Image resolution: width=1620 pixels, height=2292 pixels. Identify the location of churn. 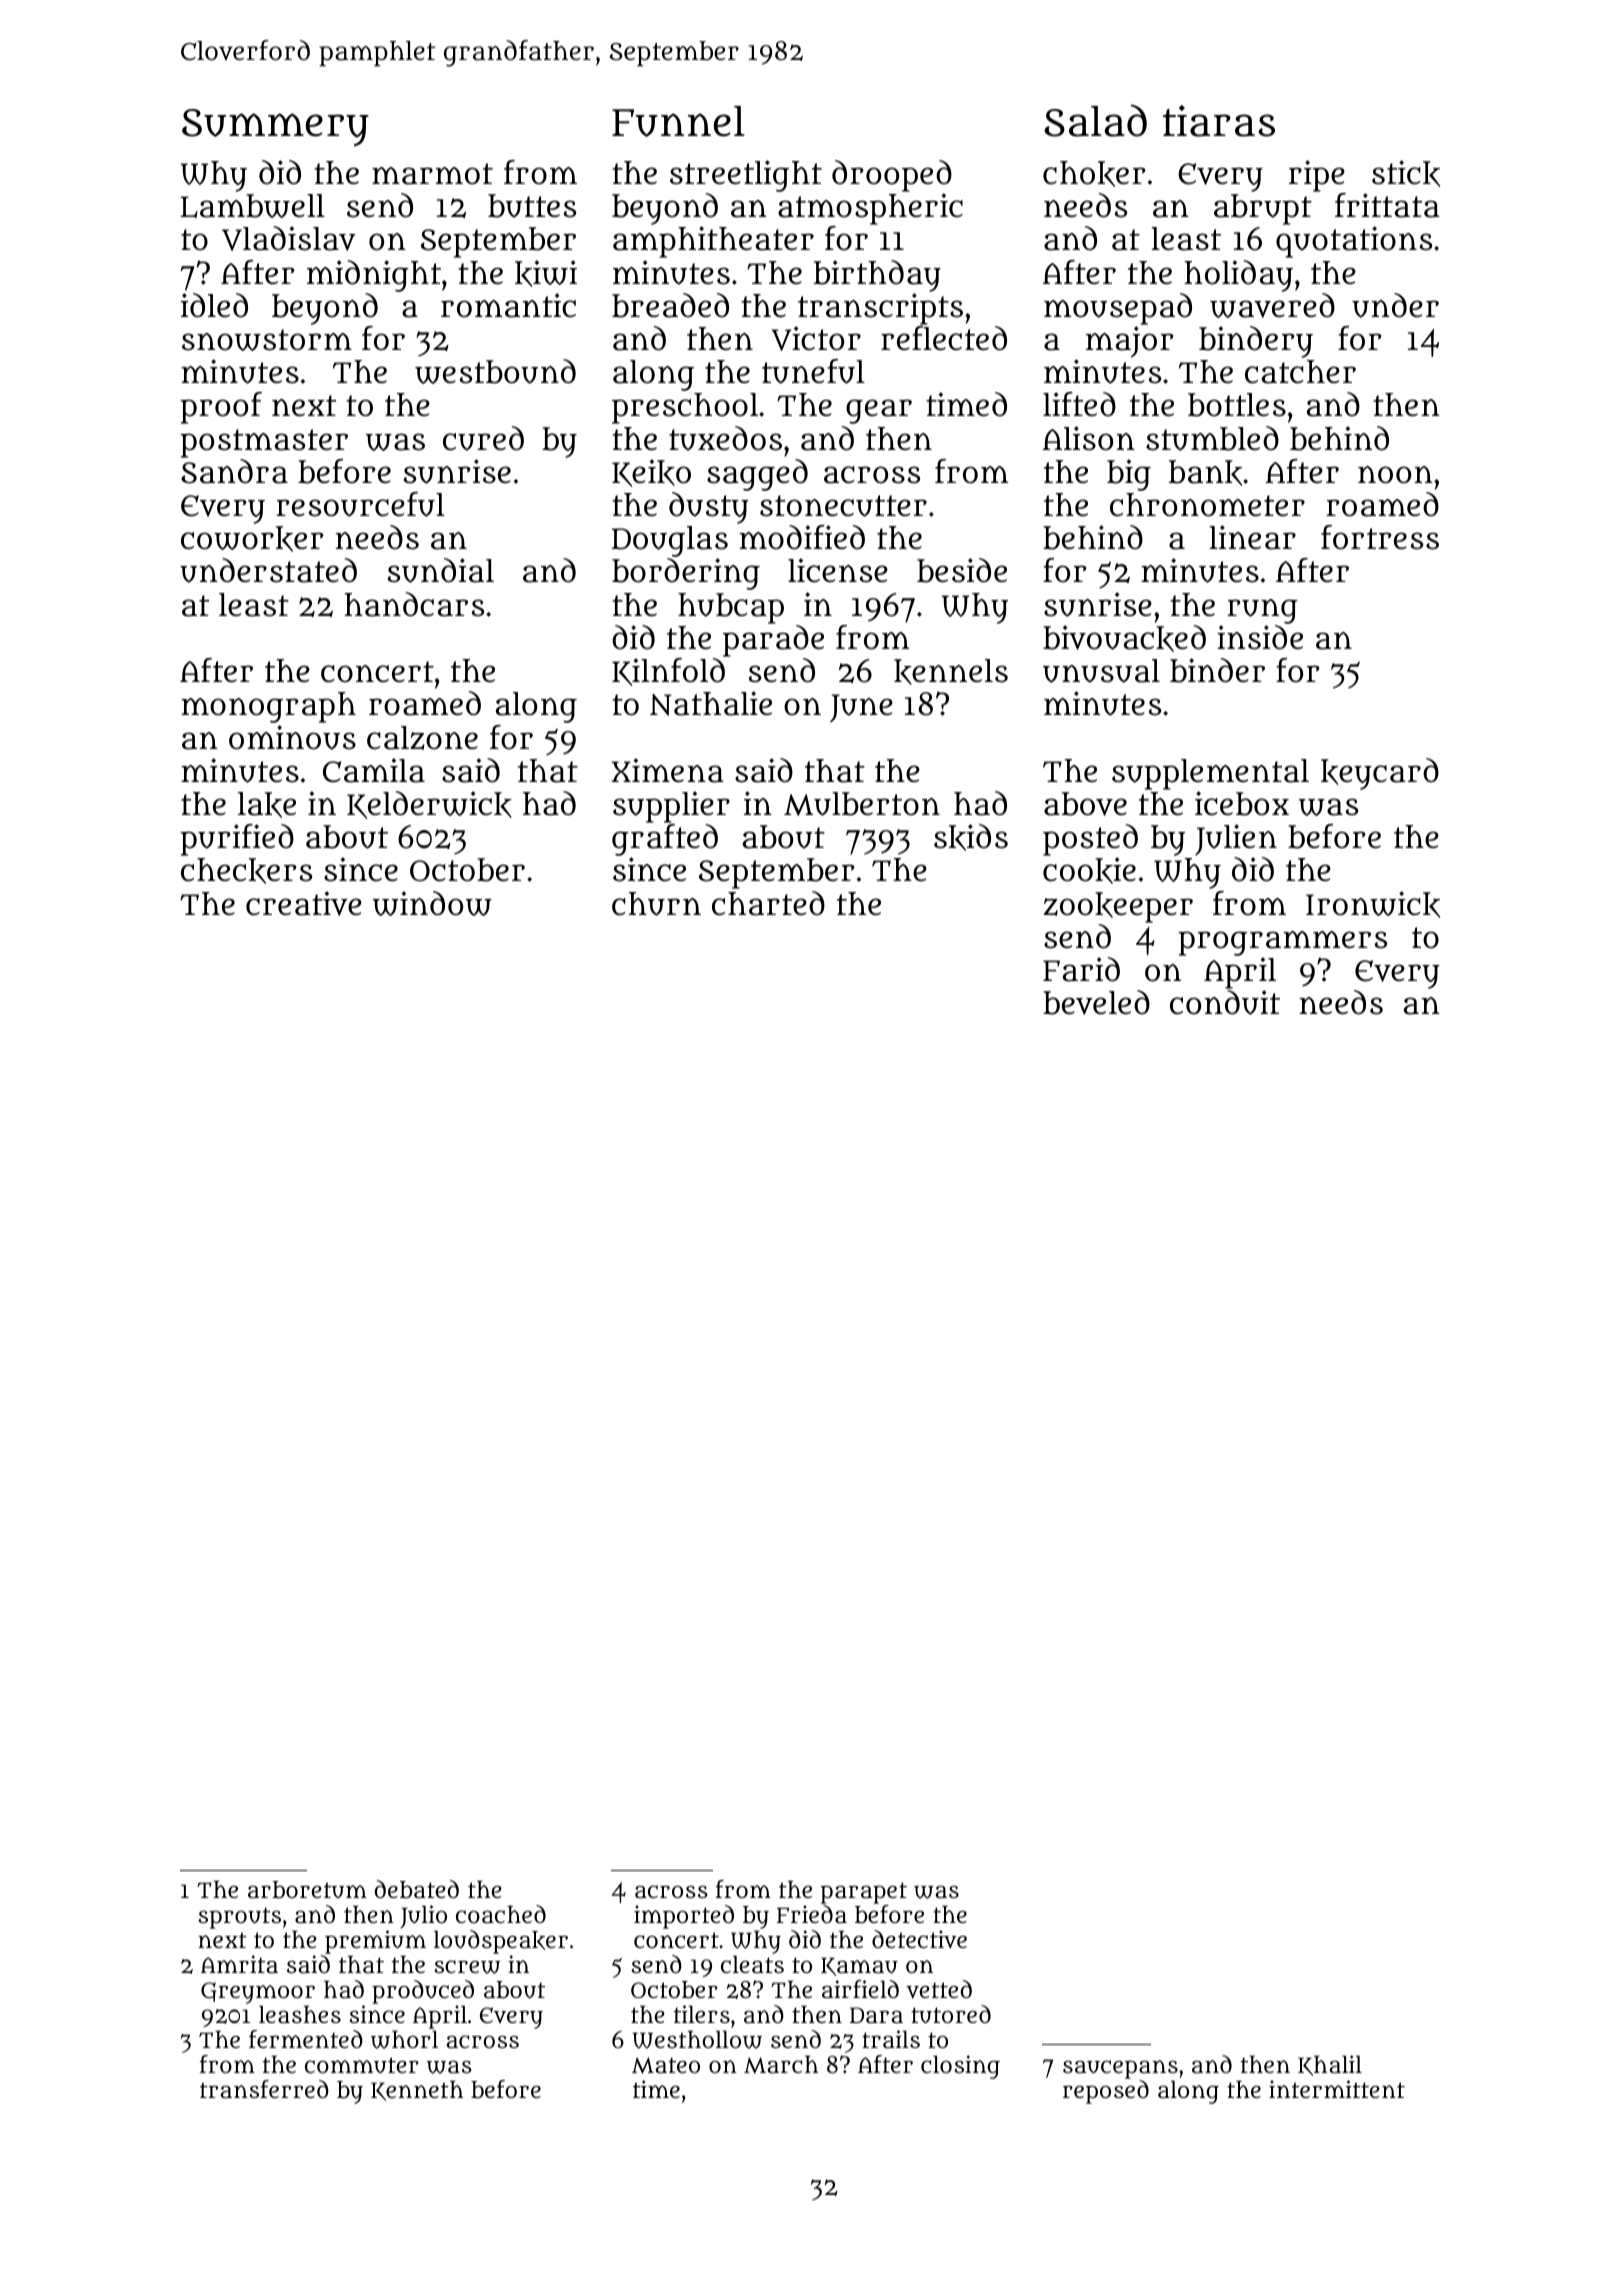
(656, 904).
